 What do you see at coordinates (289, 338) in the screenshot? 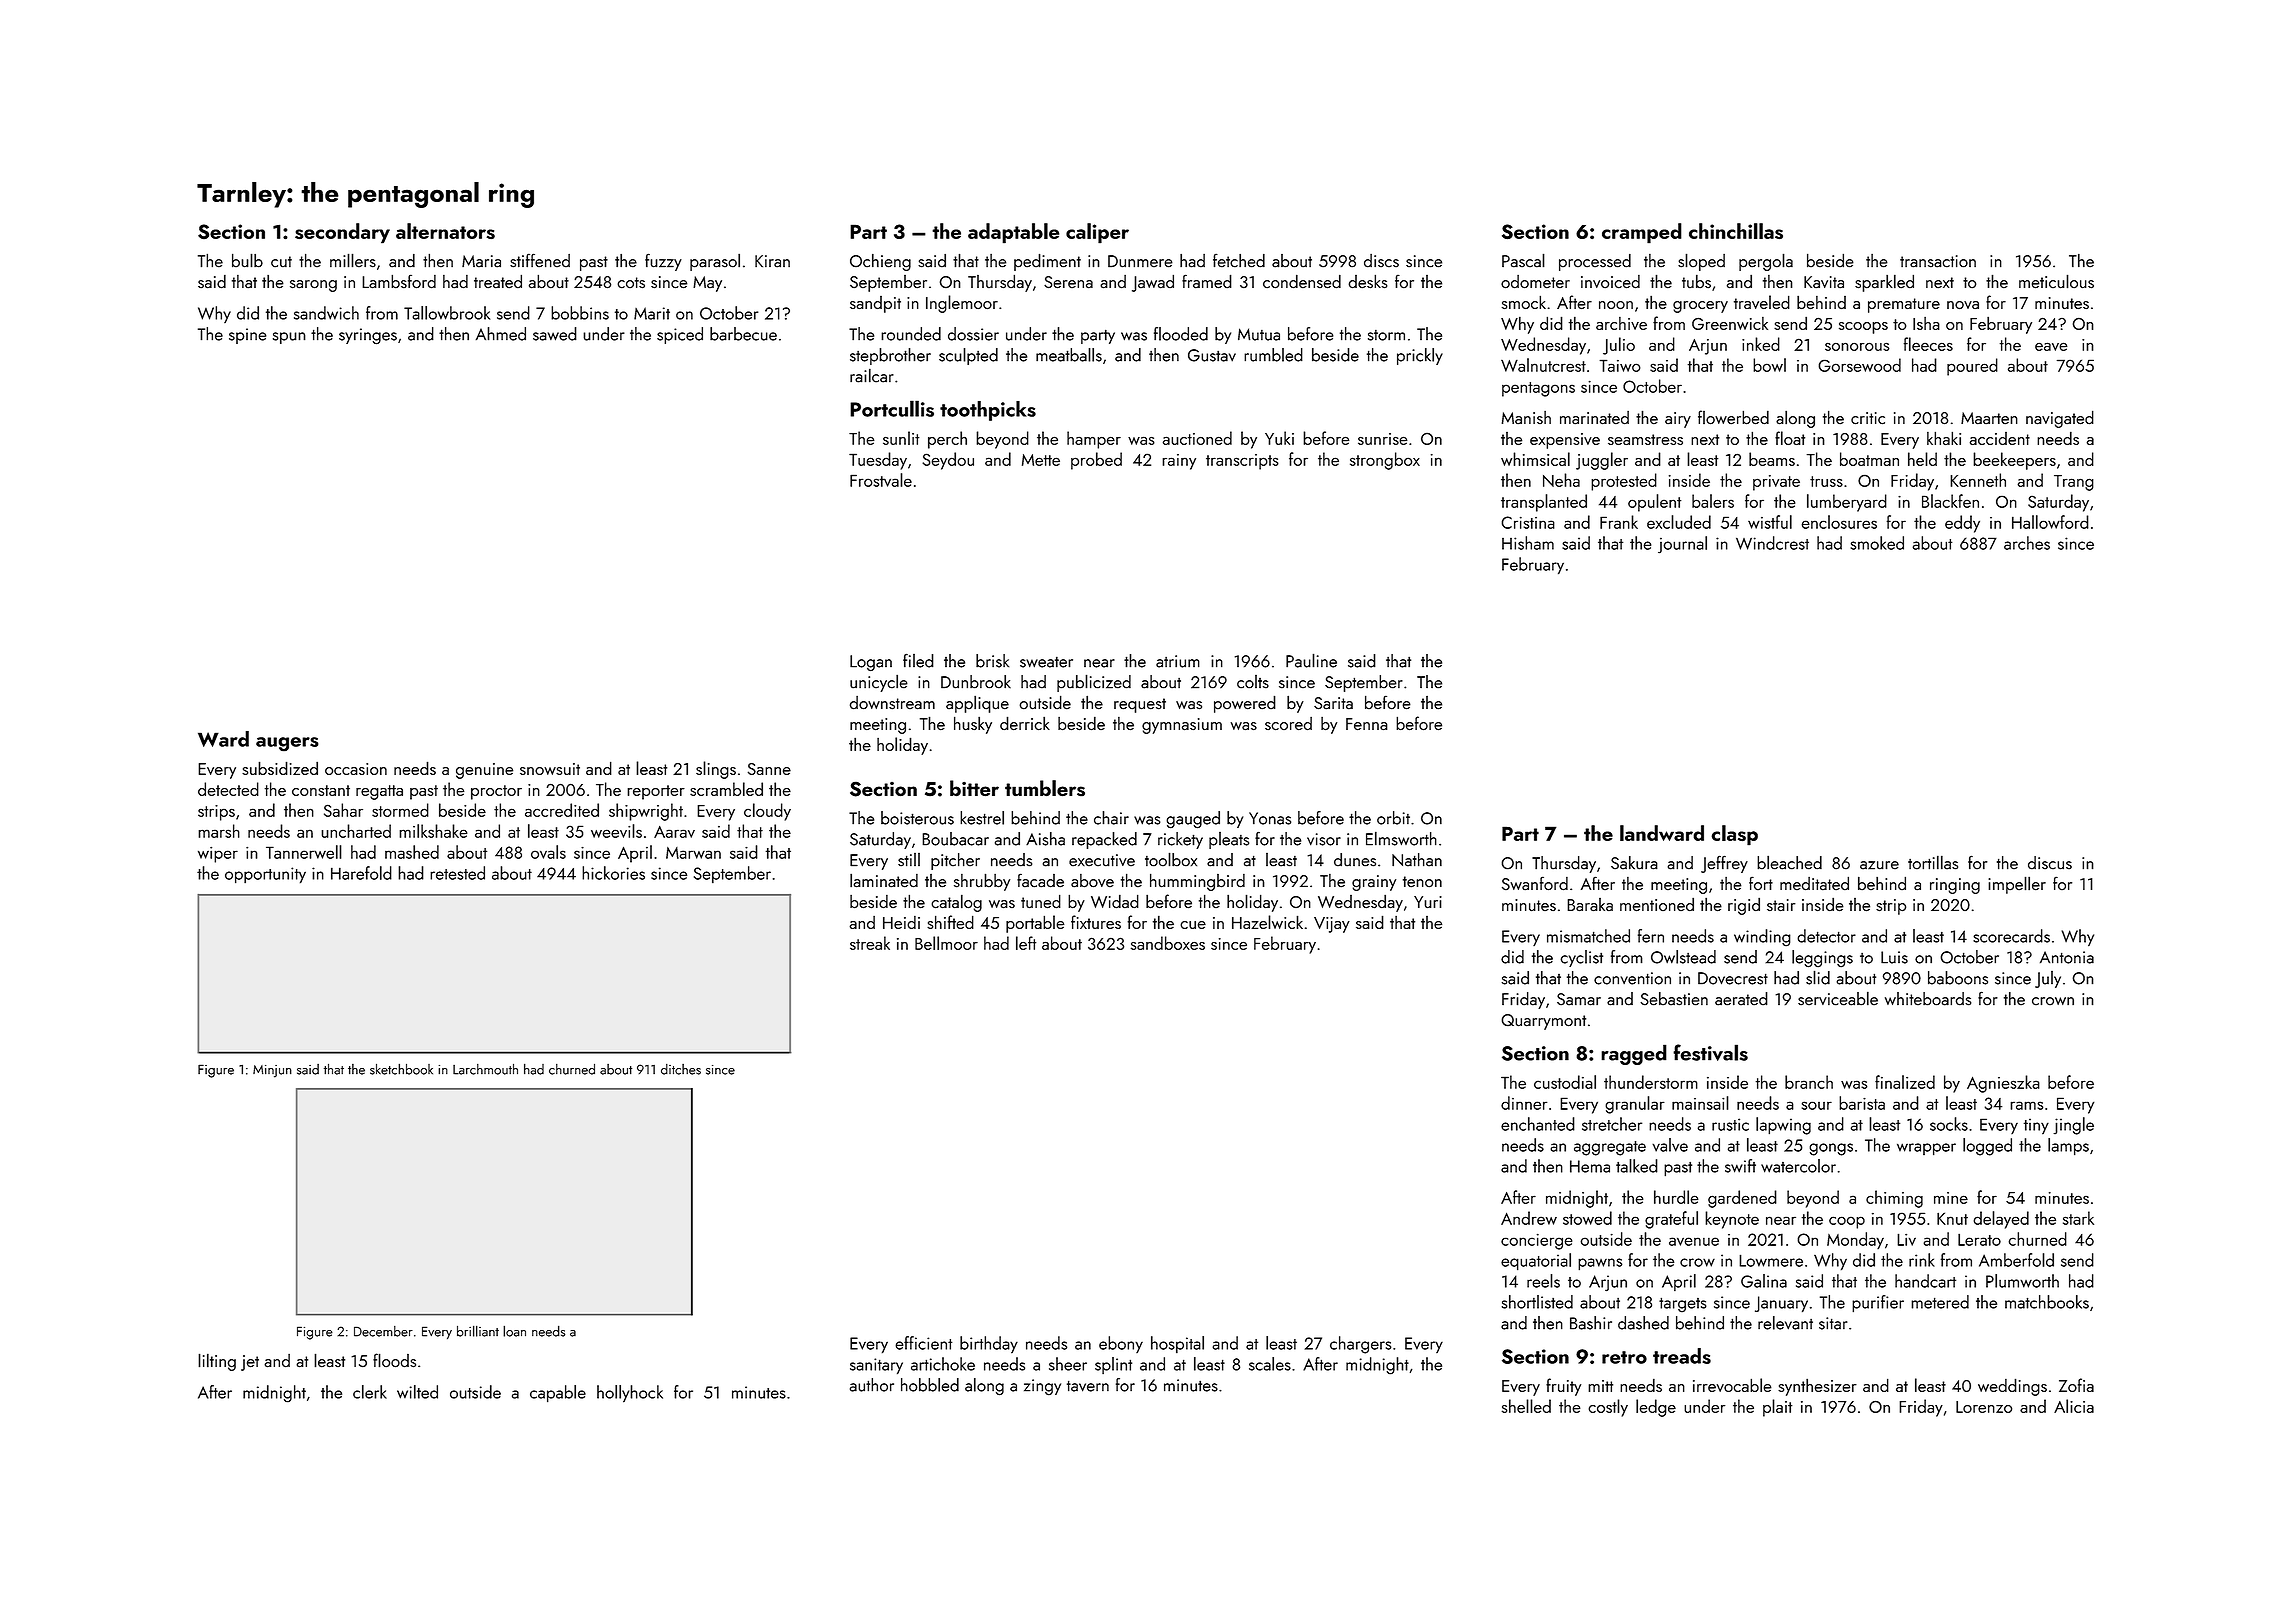
I see `spun` at bounding box center [289, 338].
